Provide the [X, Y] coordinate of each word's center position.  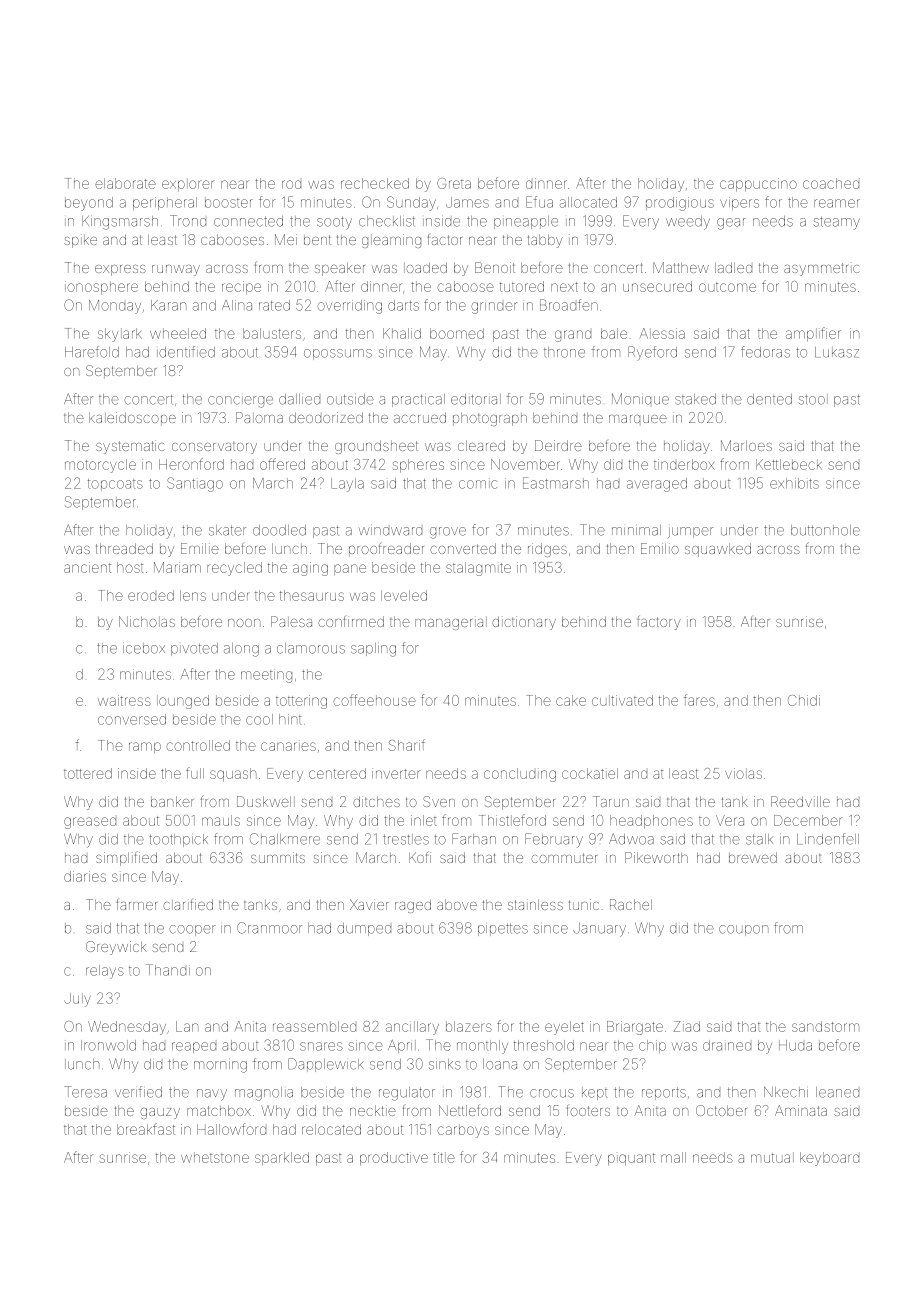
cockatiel [590, 773]
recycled [234, 569]
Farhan [474, 839]
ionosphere [101, 288]
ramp [145, 748]
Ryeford [652, 353]
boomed [457, 333]
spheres [418, 466]
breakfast [146, 1129]
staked [695, 399]
